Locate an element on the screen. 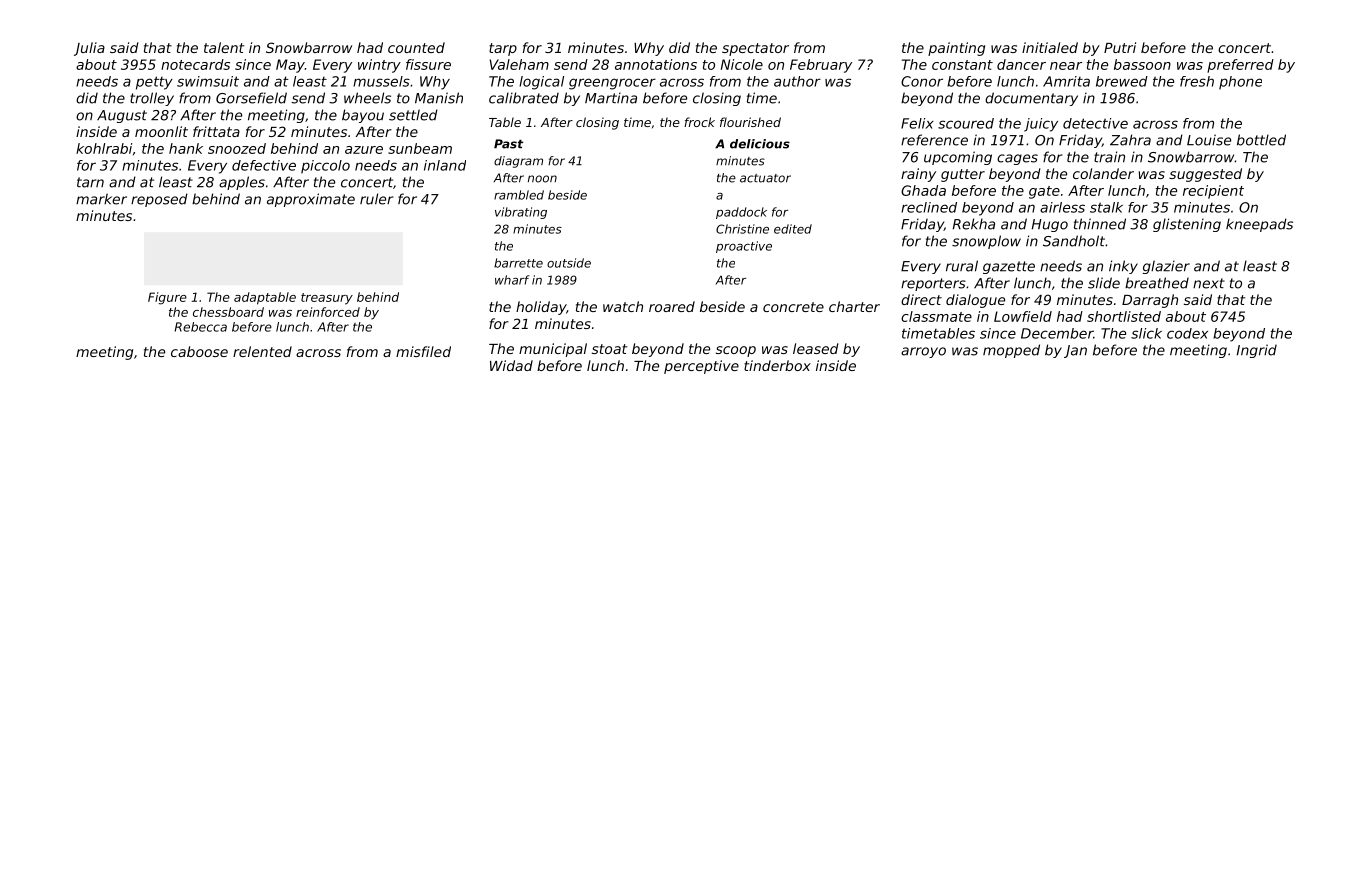 The image size is (1372, 887). relented is located at coordinates (262, 351).
